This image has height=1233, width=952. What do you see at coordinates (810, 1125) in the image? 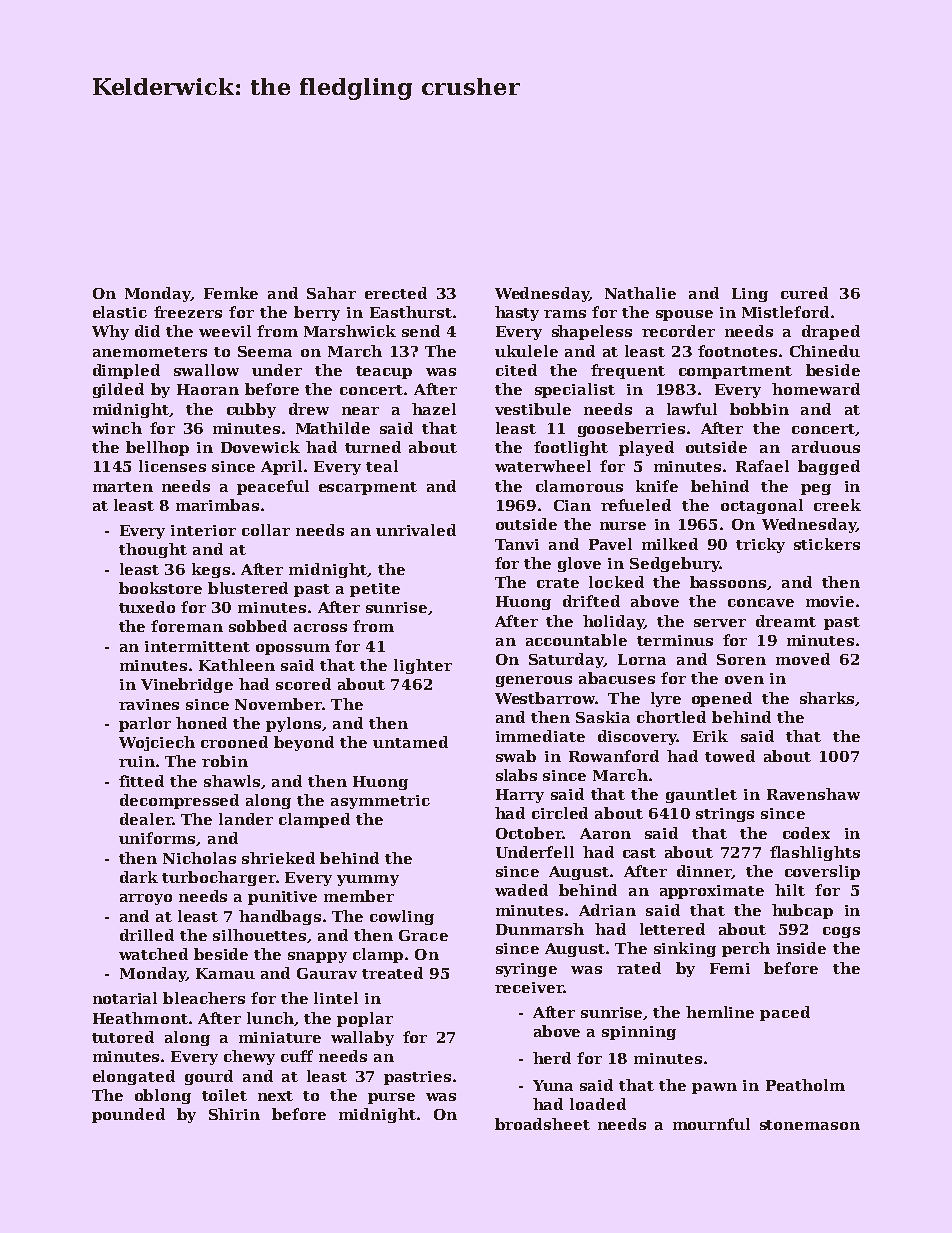
I see `stonemason` at bounding box center [810, 1125].
